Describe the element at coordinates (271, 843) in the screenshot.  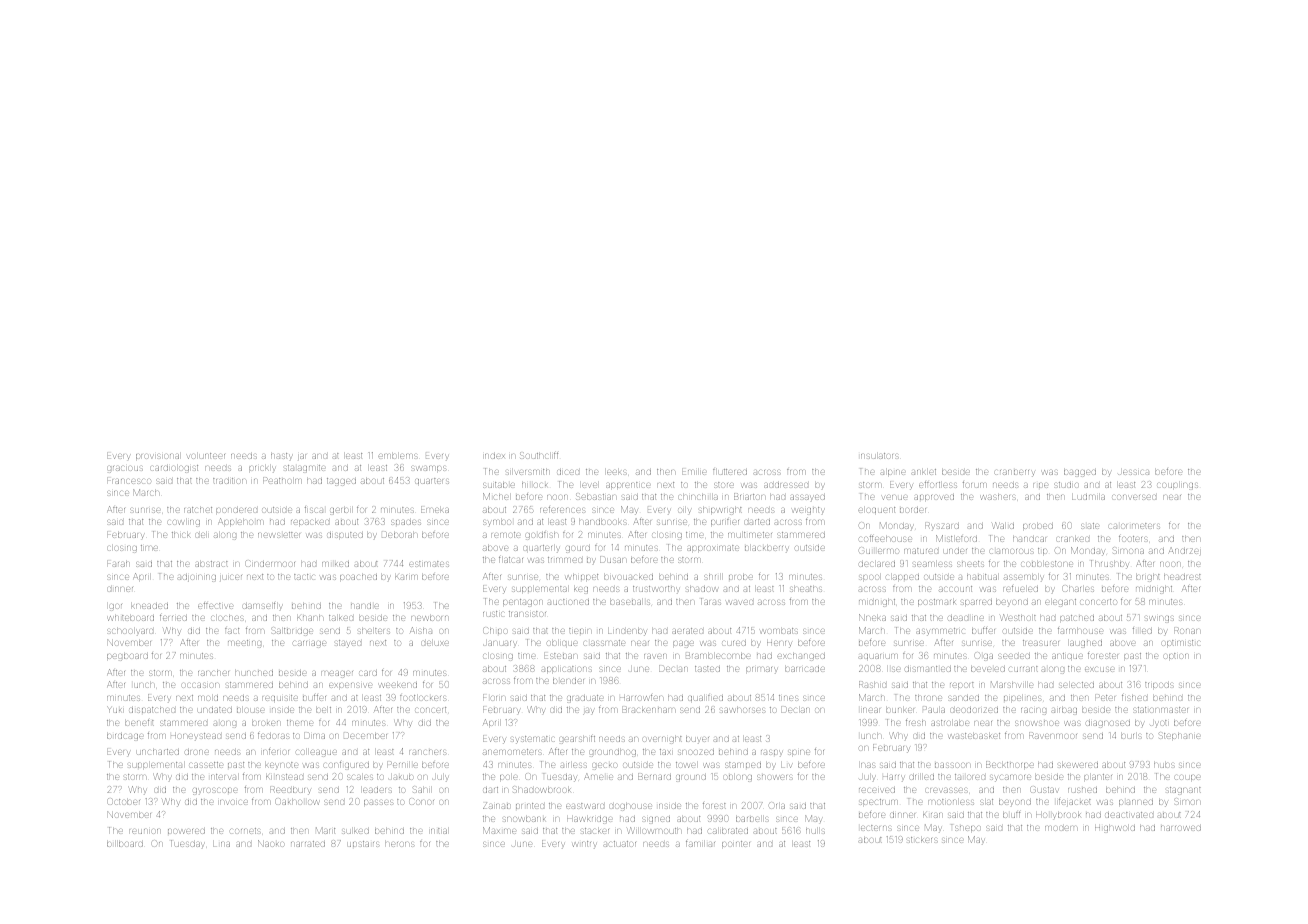
I see `Naoko` at that location.
